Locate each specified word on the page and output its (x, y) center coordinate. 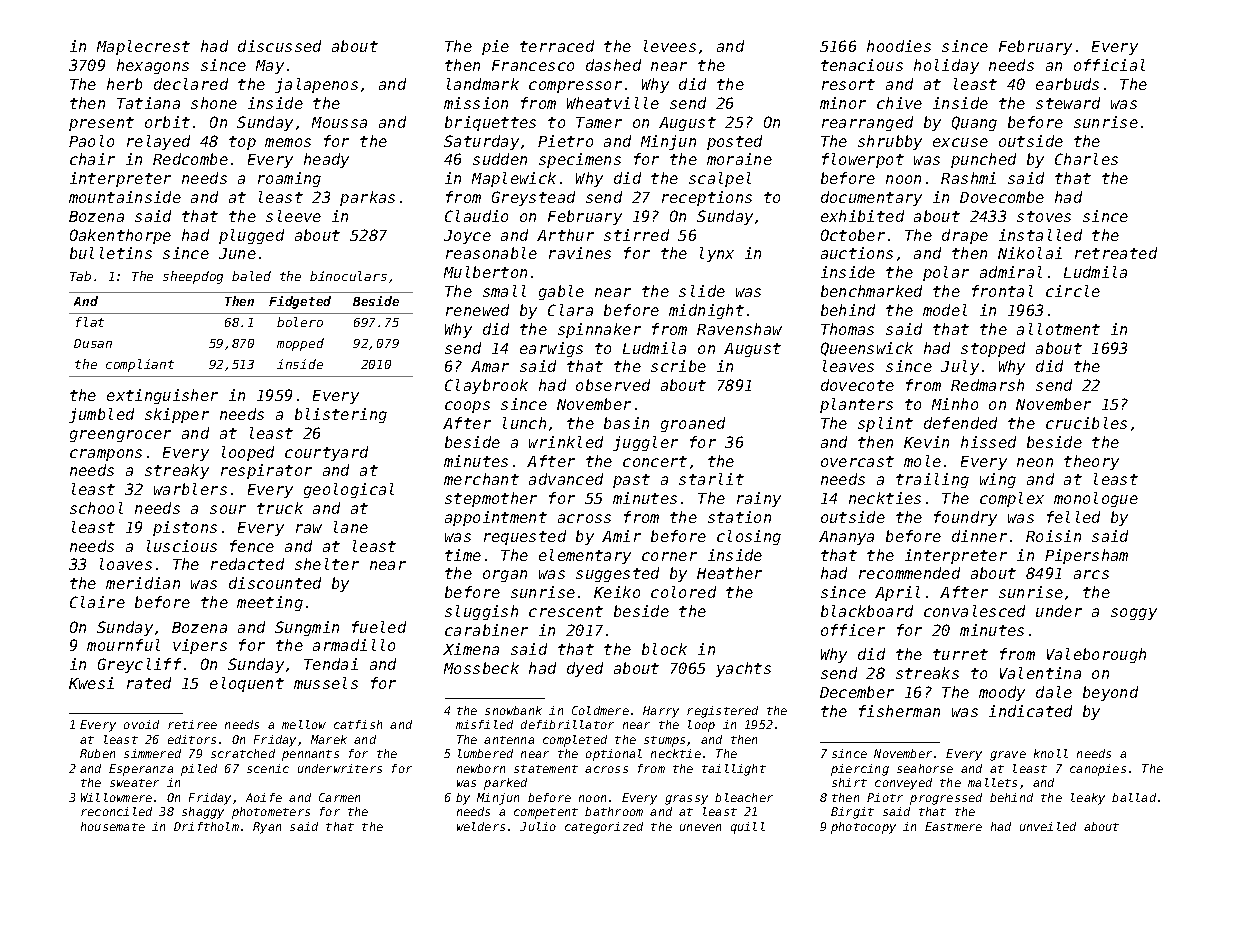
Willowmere (116, 797)
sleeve (293, 216)
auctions (857, 253)
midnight (706, 311)
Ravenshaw (739, 329)
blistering (341, 415)
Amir (621, 536)
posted (734, 142)
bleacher (744, 797)
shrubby (890, 142)
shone (214, 103)
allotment (1058, 329)
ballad (1134, 797)
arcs (1091, 574)
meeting (270, 603)
